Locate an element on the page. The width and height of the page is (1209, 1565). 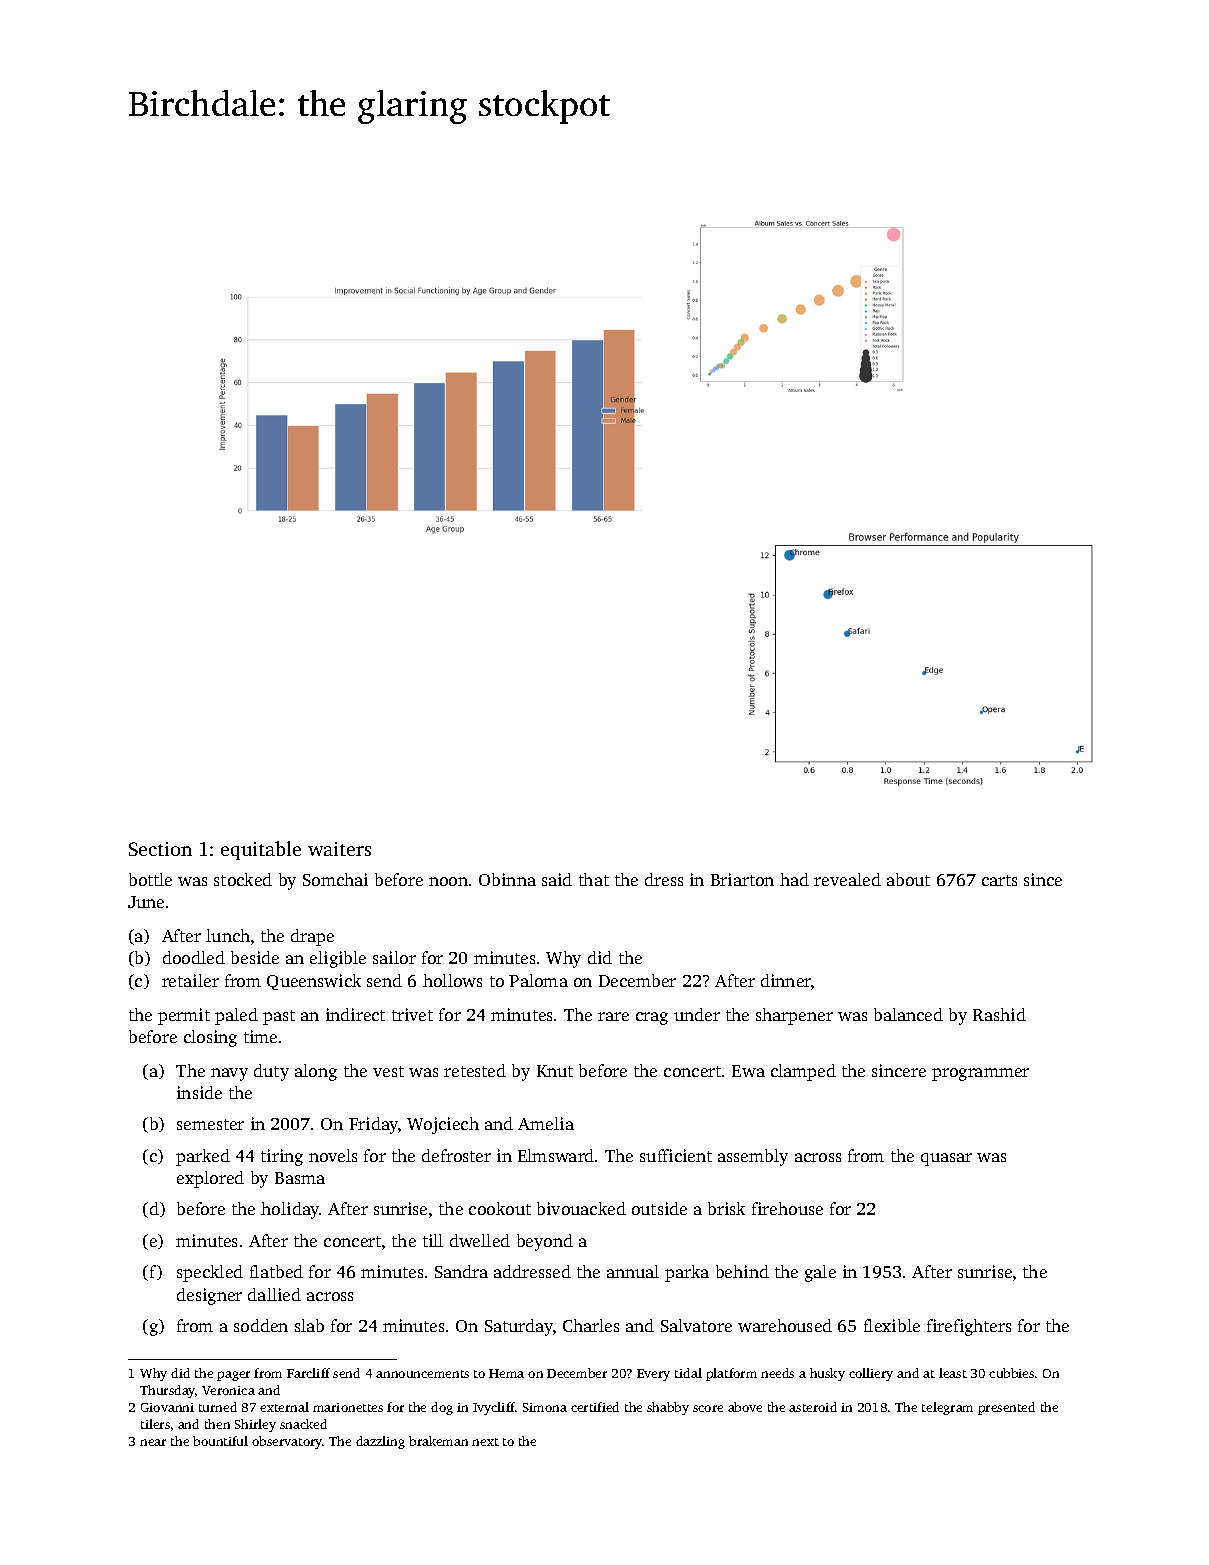
carts is located at coordinates (999, 880).
